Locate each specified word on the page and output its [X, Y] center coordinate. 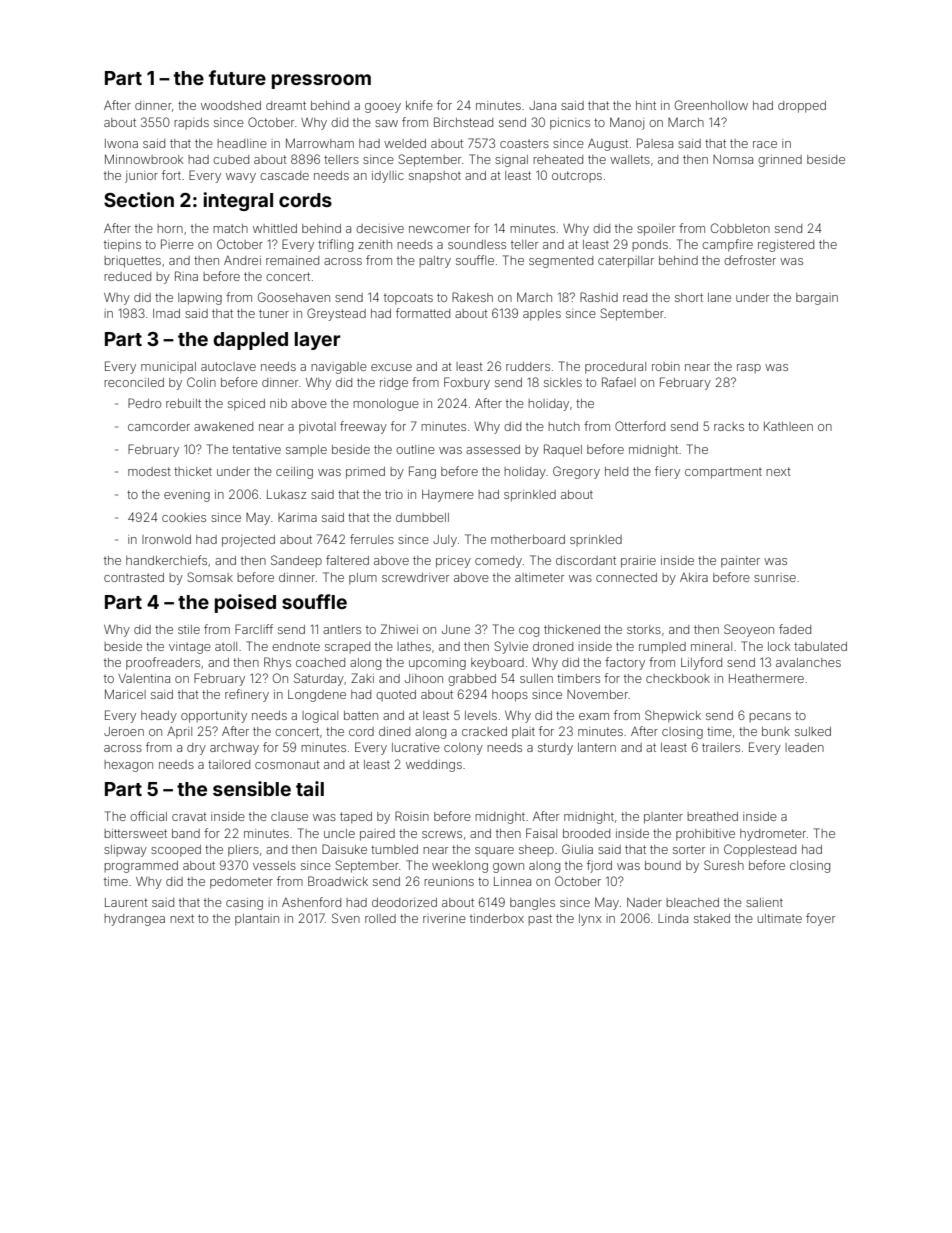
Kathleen [788, 426]
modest [149, 471]
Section [139, 199]
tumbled [394, 849]
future [237, 77]
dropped [802, 107]
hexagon [128, 766]
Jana [542, 105]
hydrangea [134, 920]
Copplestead [760, 850]
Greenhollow [711, 105]
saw [386, 123]
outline [415, 449]
